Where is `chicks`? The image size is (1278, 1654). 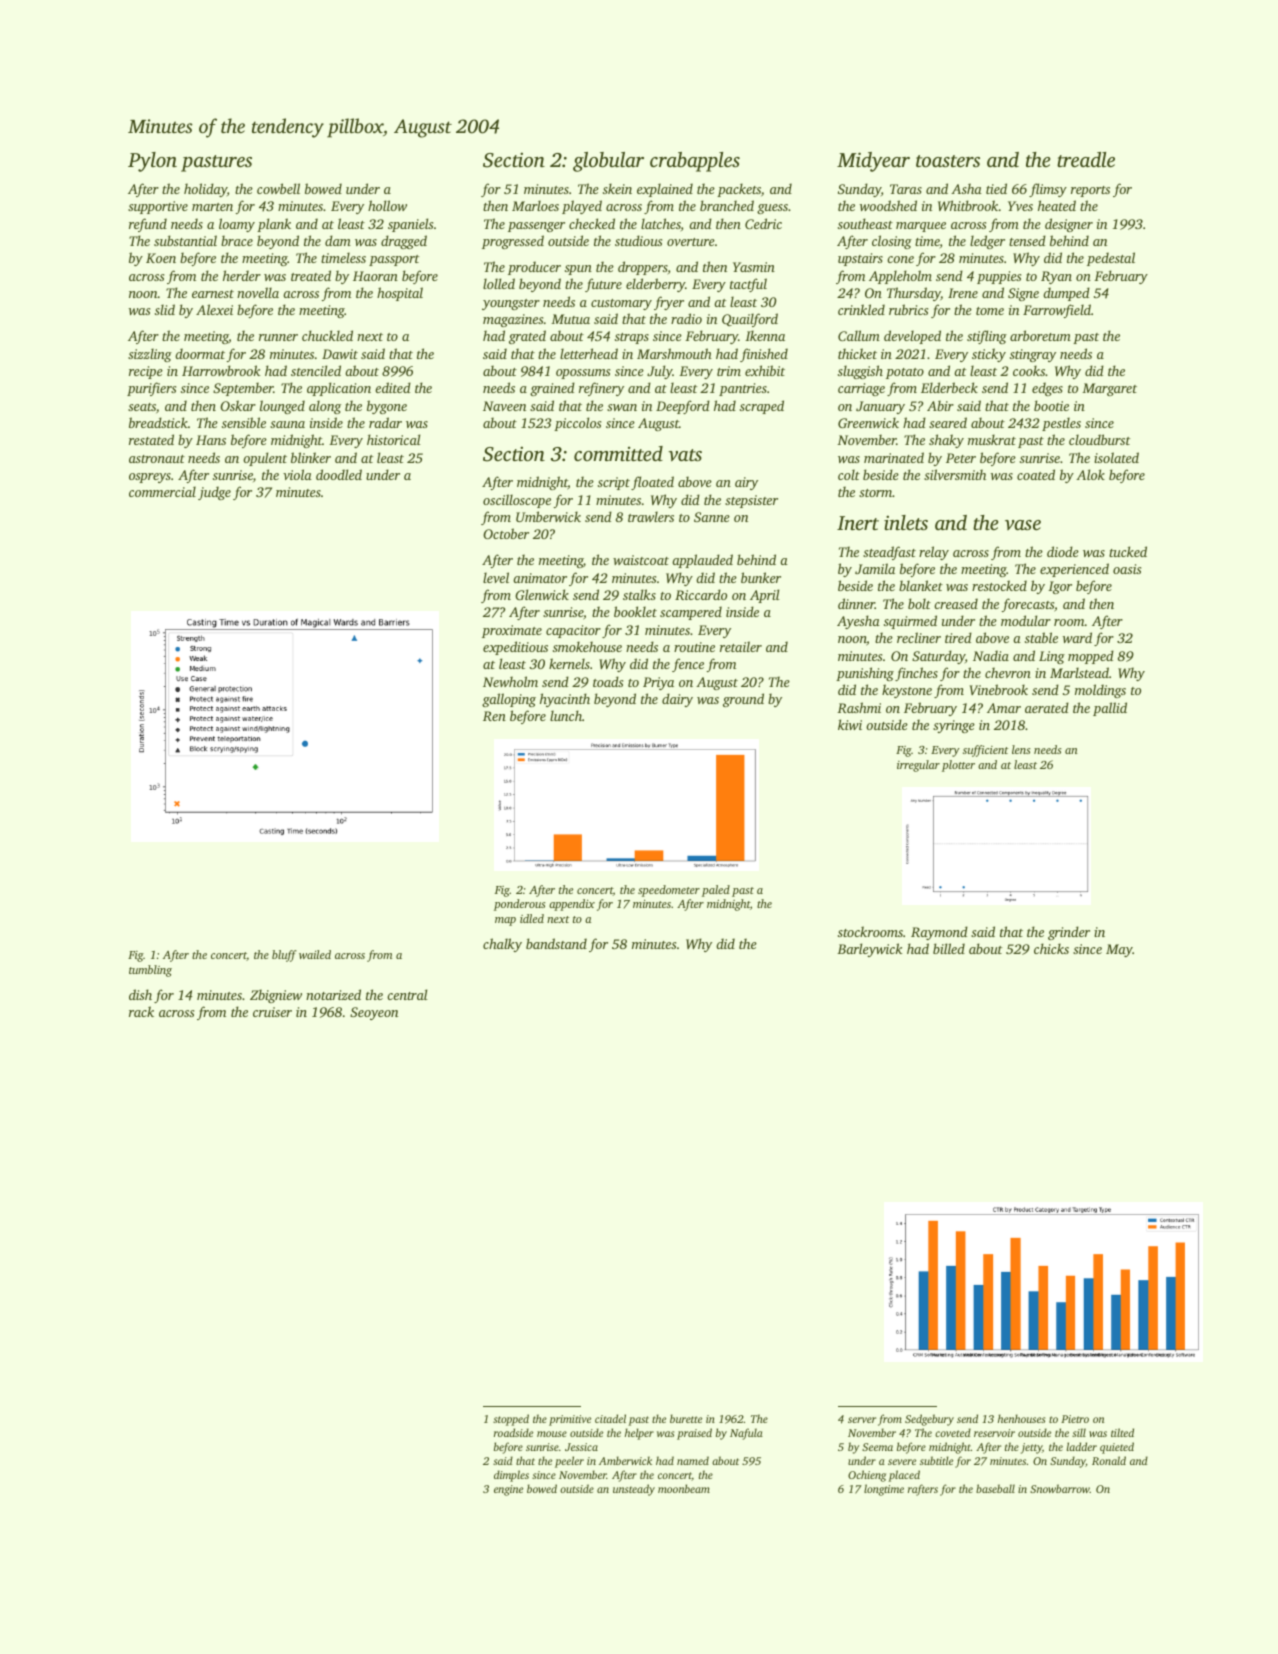 chicks is located at coordinates (1051, 948).
